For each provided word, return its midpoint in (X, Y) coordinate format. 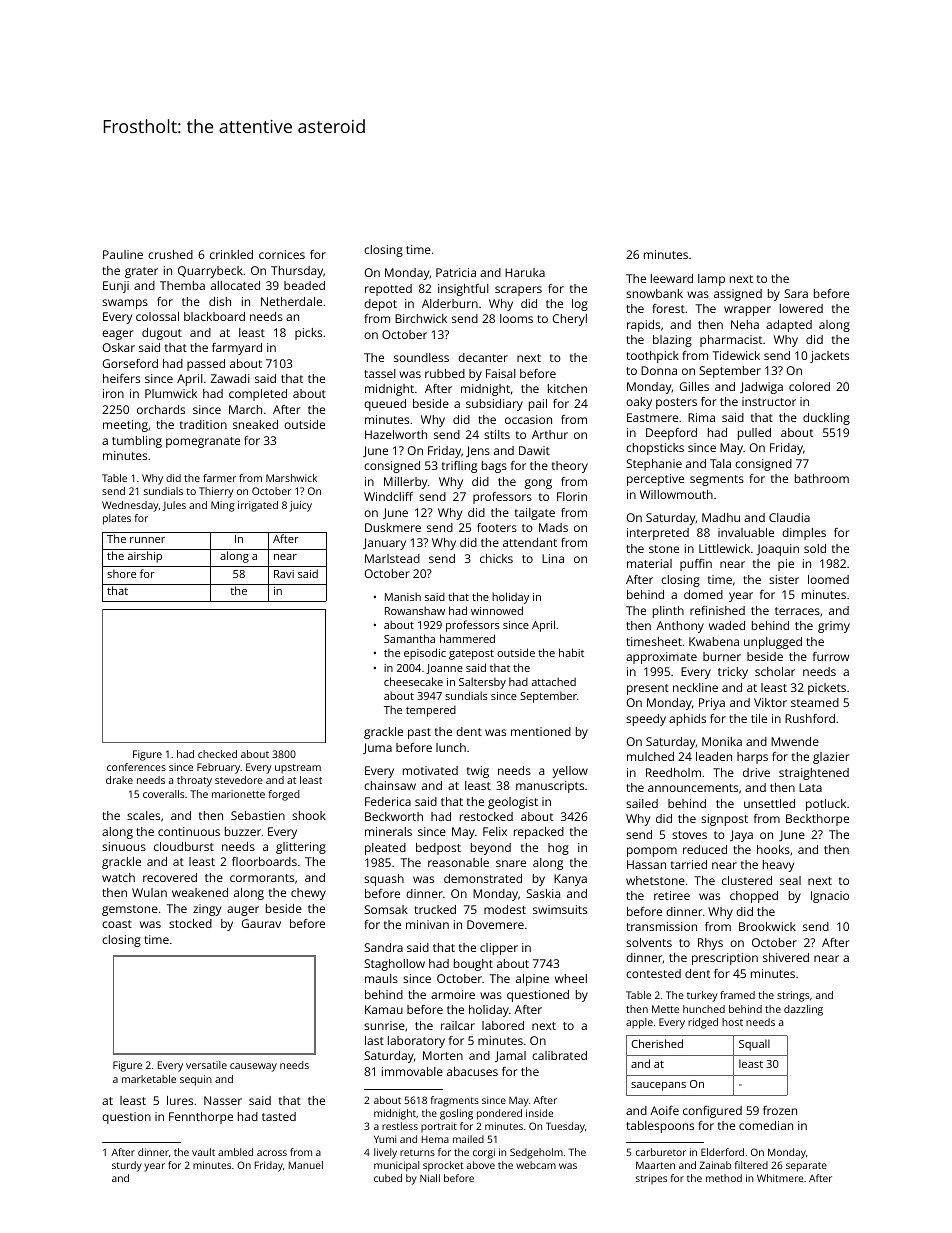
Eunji (116, 287)
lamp (711, 280)
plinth (668, 612)
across (272, 1153)
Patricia (456, 272)
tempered (431, 711)
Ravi (284, 574)
